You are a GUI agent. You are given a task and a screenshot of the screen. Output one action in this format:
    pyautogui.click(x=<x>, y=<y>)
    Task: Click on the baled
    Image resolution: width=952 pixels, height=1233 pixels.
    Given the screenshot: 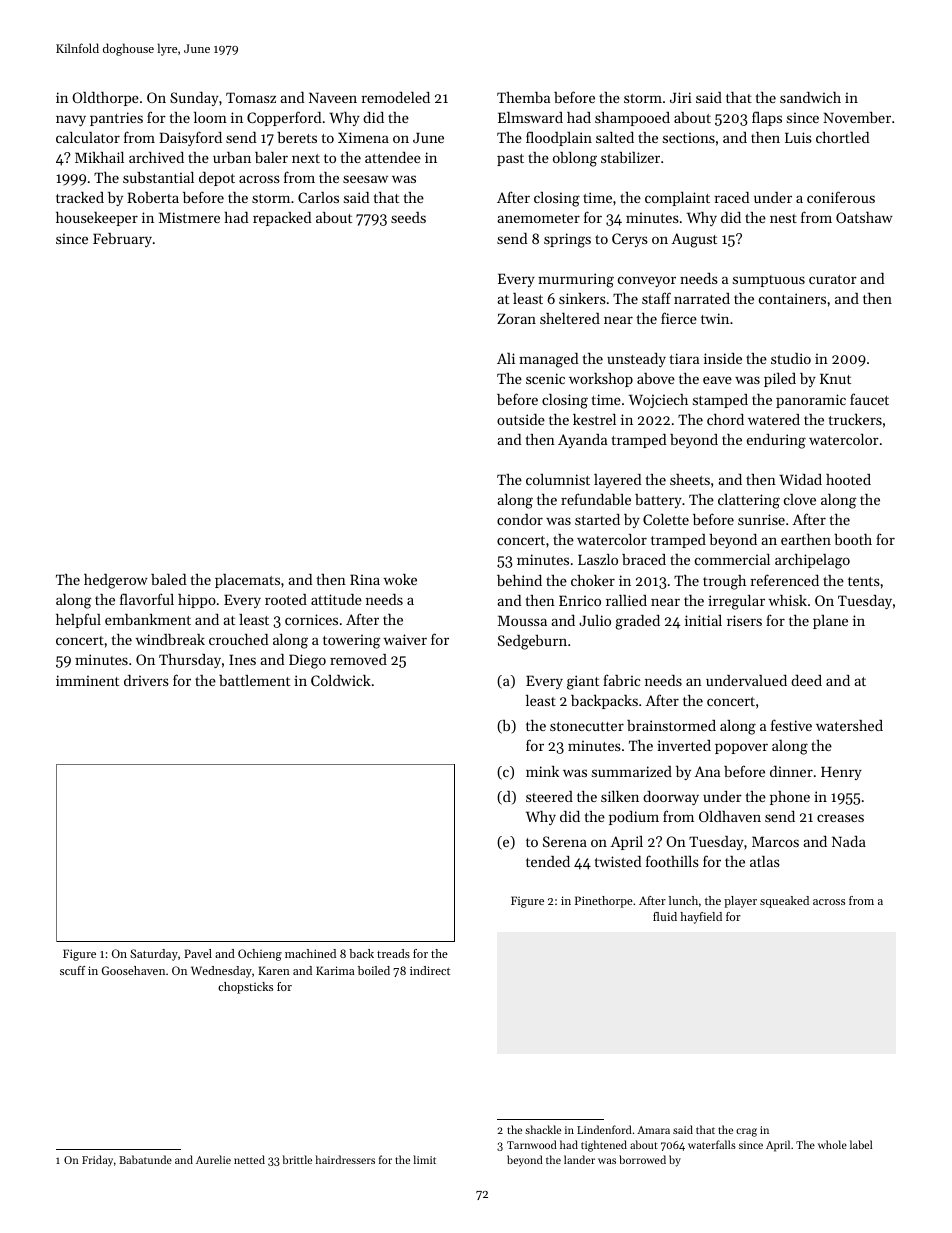 What is the action you would take?
    pyautogui.click(x=168, y=579)
